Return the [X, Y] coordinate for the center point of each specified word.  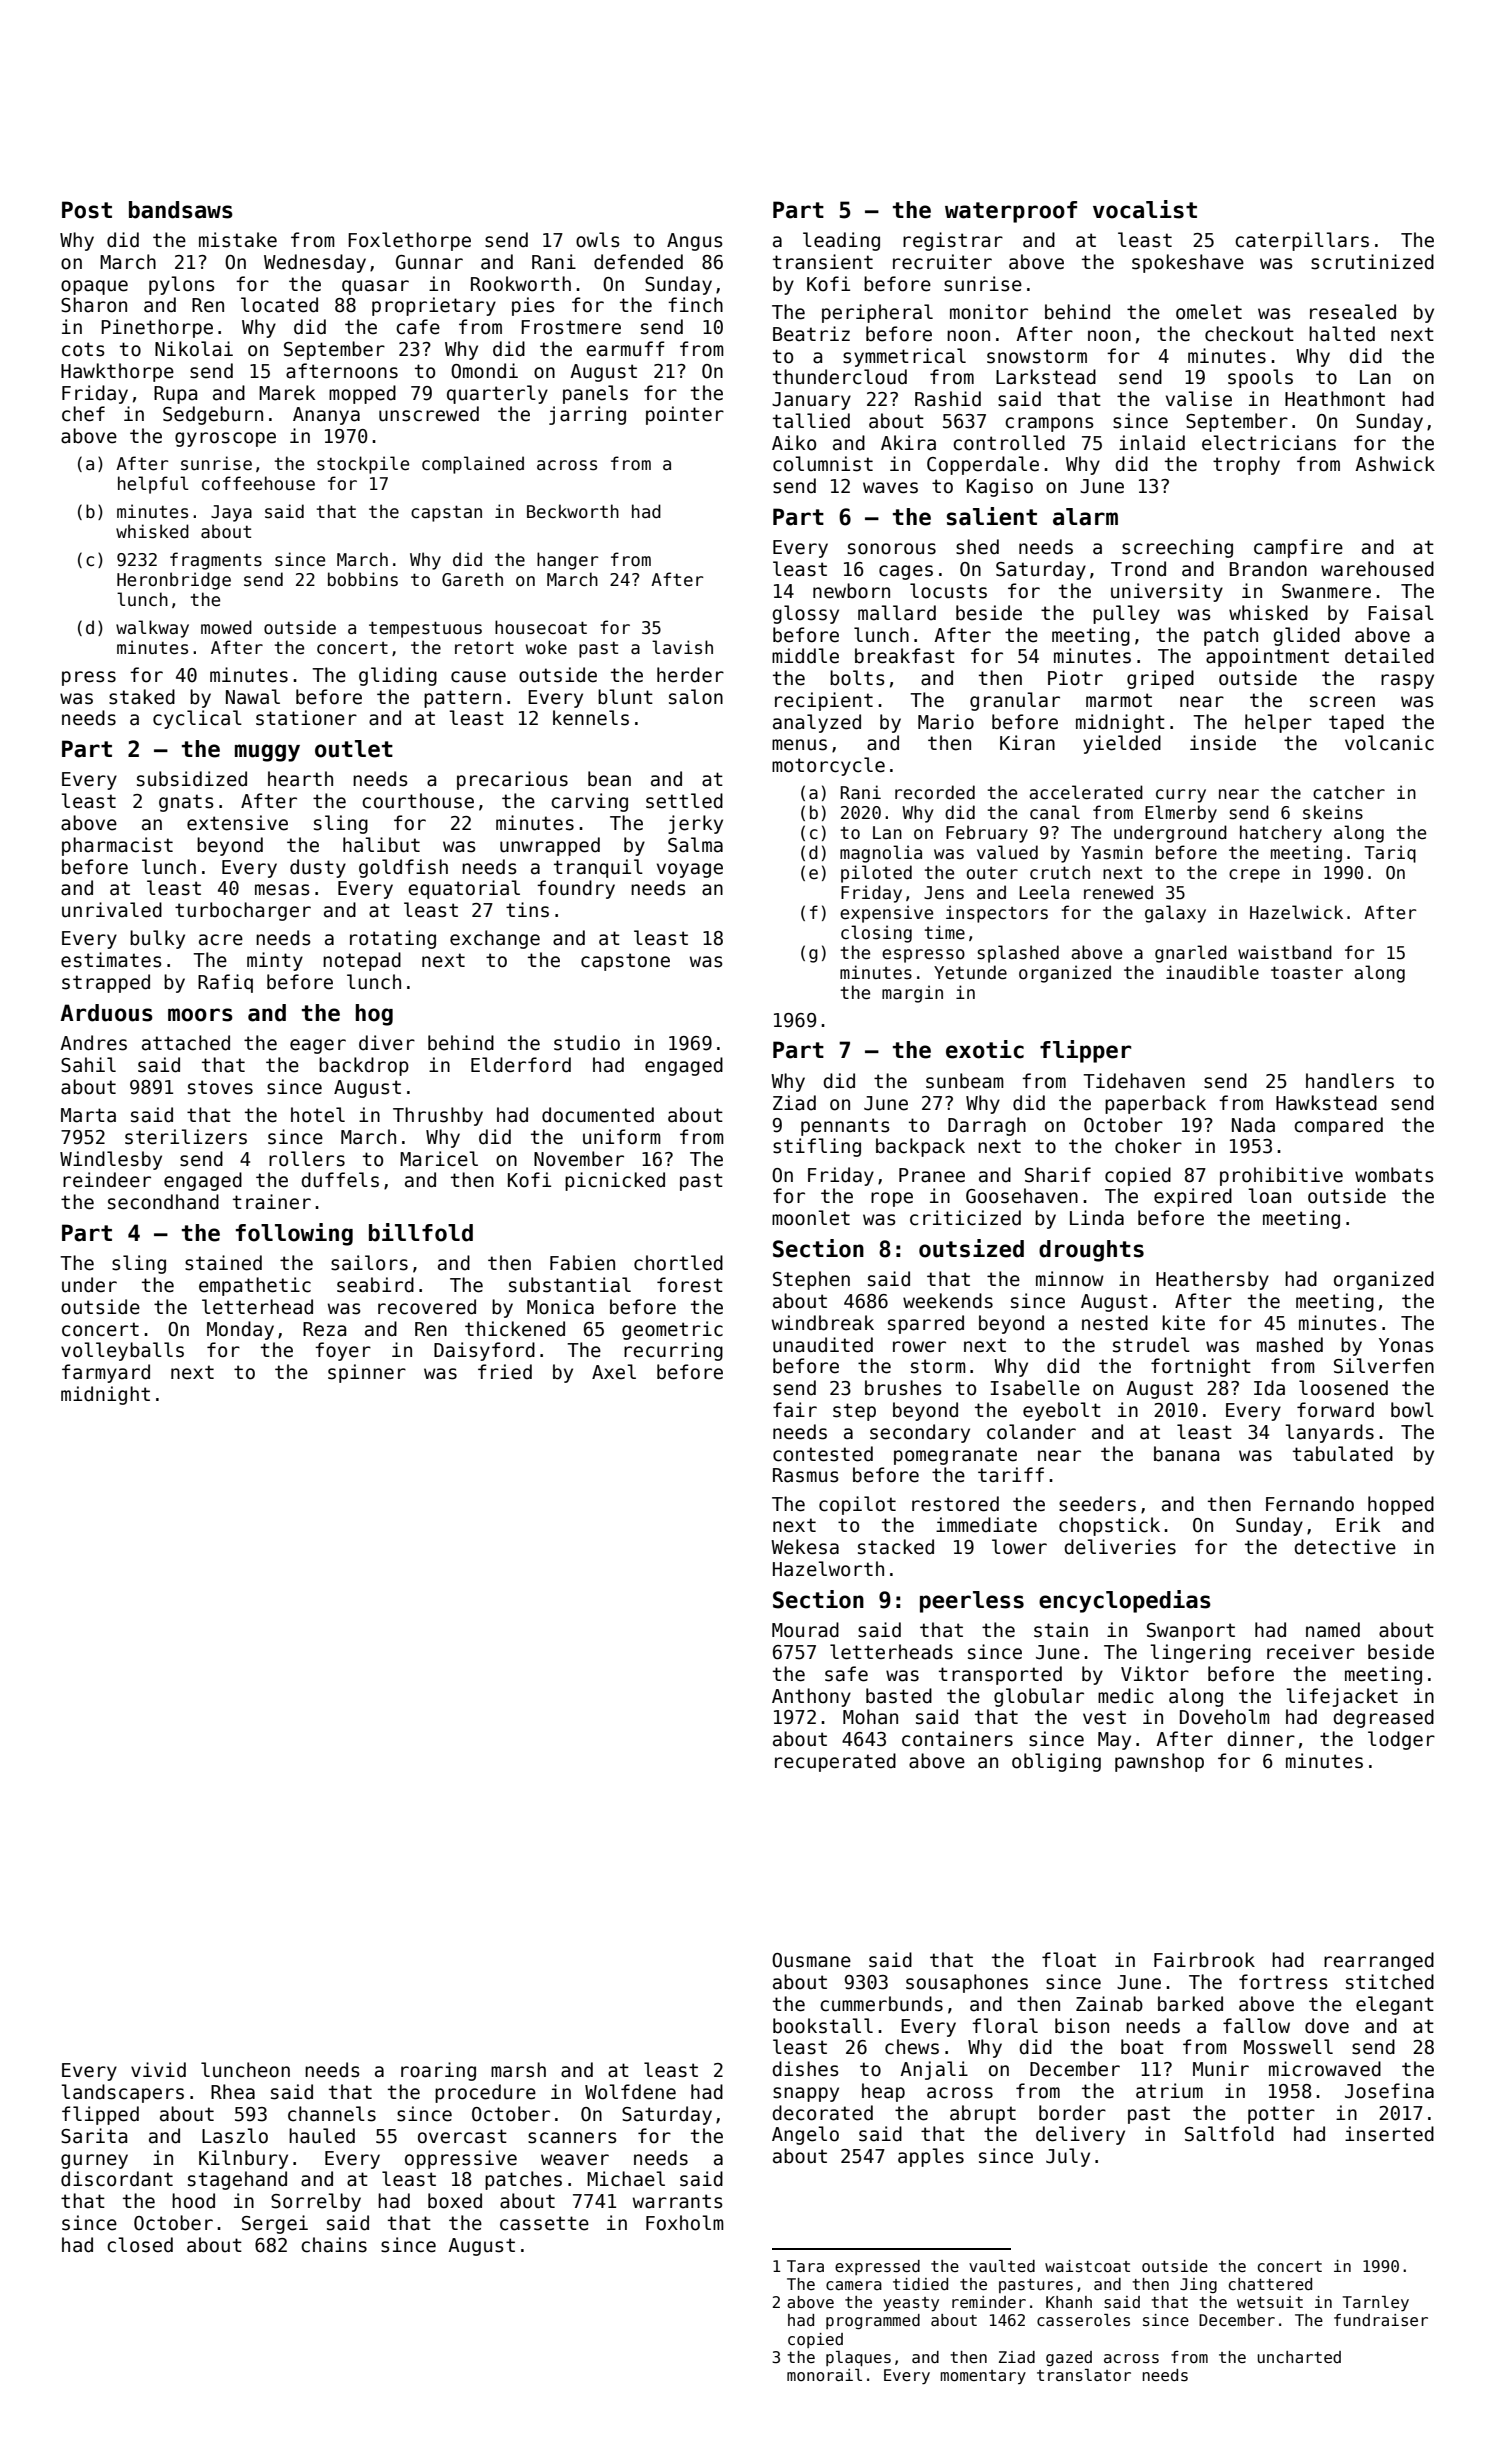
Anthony [811, 1697]
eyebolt [1062, 1411]
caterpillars [1302, 241]
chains [334, 2245]
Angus [694, 242]
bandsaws [181, 210]
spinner [367, 1373]
